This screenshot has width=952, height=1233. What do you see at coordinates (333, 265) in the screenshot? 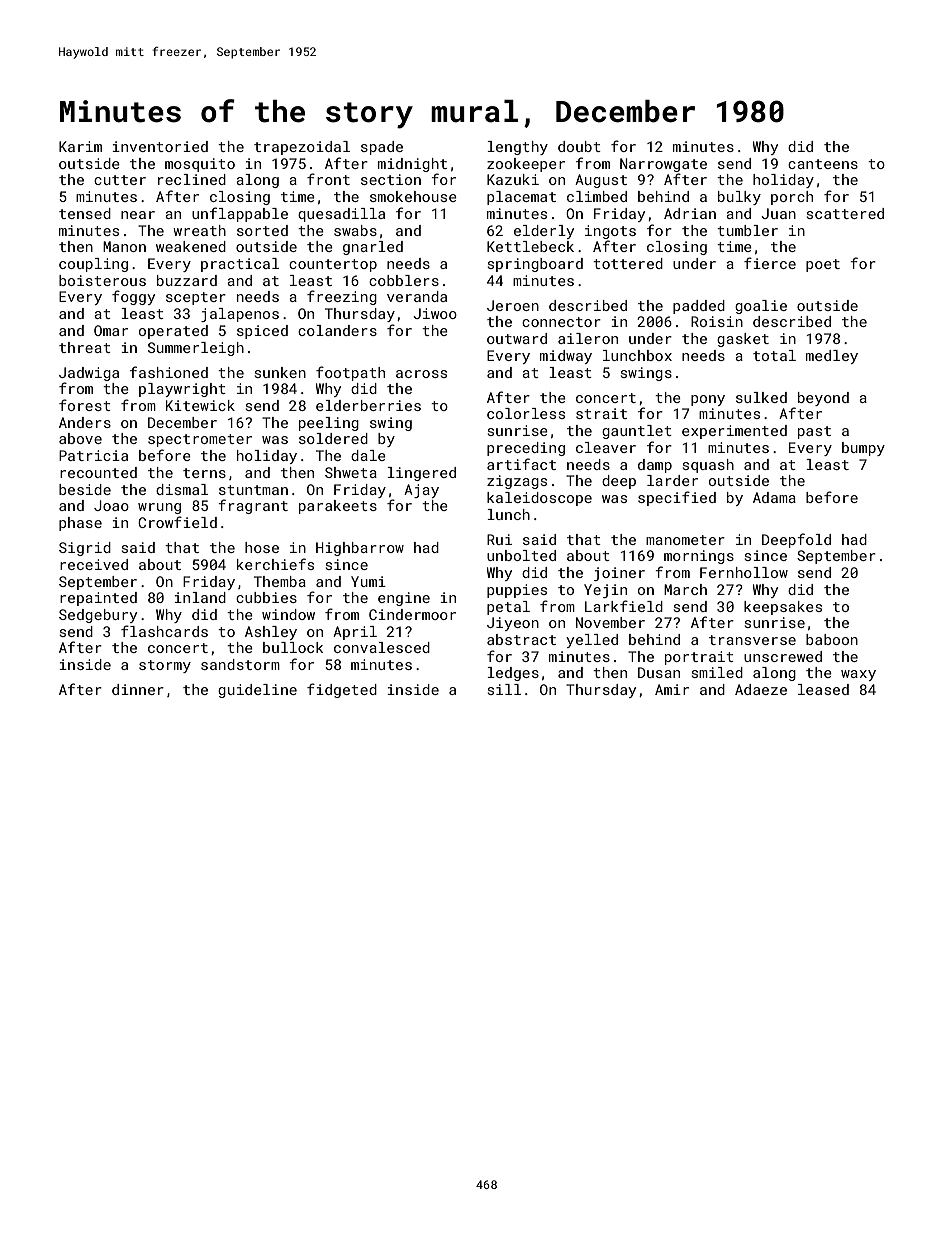
I see `countertop` at bounding box center [333, 265].
